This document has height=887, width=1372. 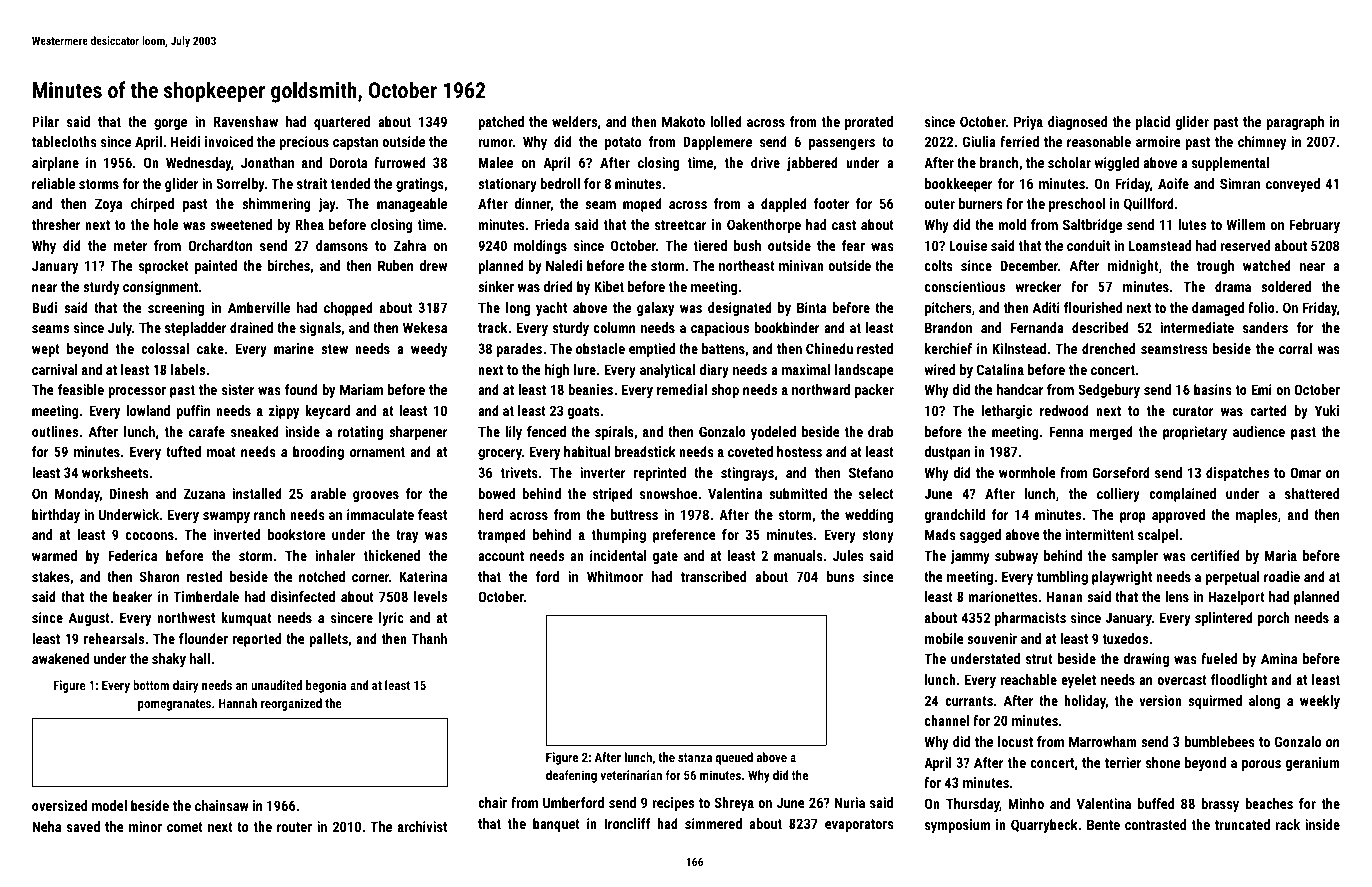 What do you see at coordinates (1286, 286) in the document?
I see `soldered` at bounding box center [1286, 286].
